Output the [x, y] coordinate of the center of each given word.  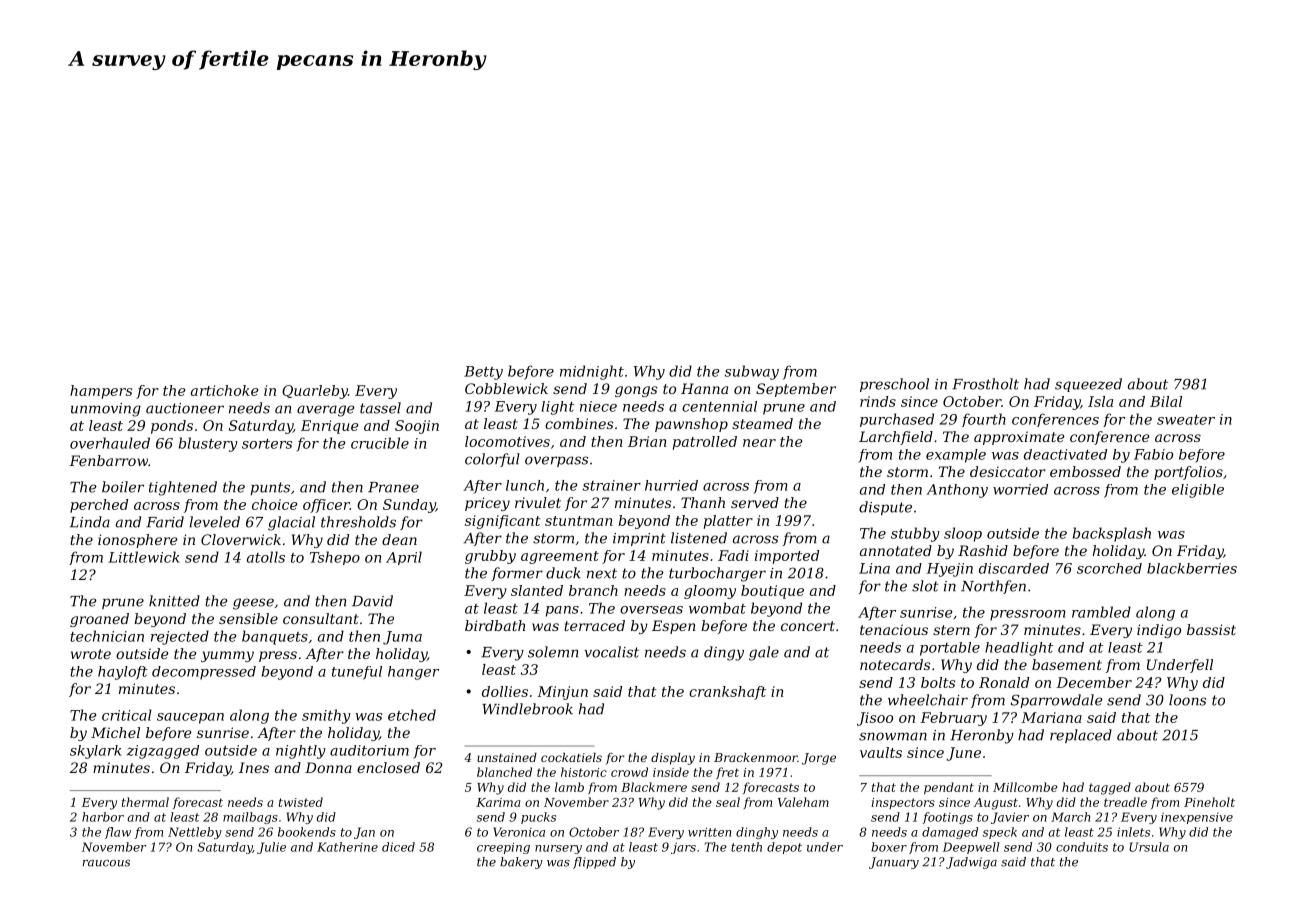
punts [270, 488]
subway [752, 372]
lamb [569, 787]
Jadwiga [971, 863]
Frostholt [985, 384]
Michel [115, 732]
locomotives [507, 441]
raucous [106, 863]
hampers [101, 392]
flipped [594, 863]
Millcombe [1025, 787]
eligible [1198, 491]
